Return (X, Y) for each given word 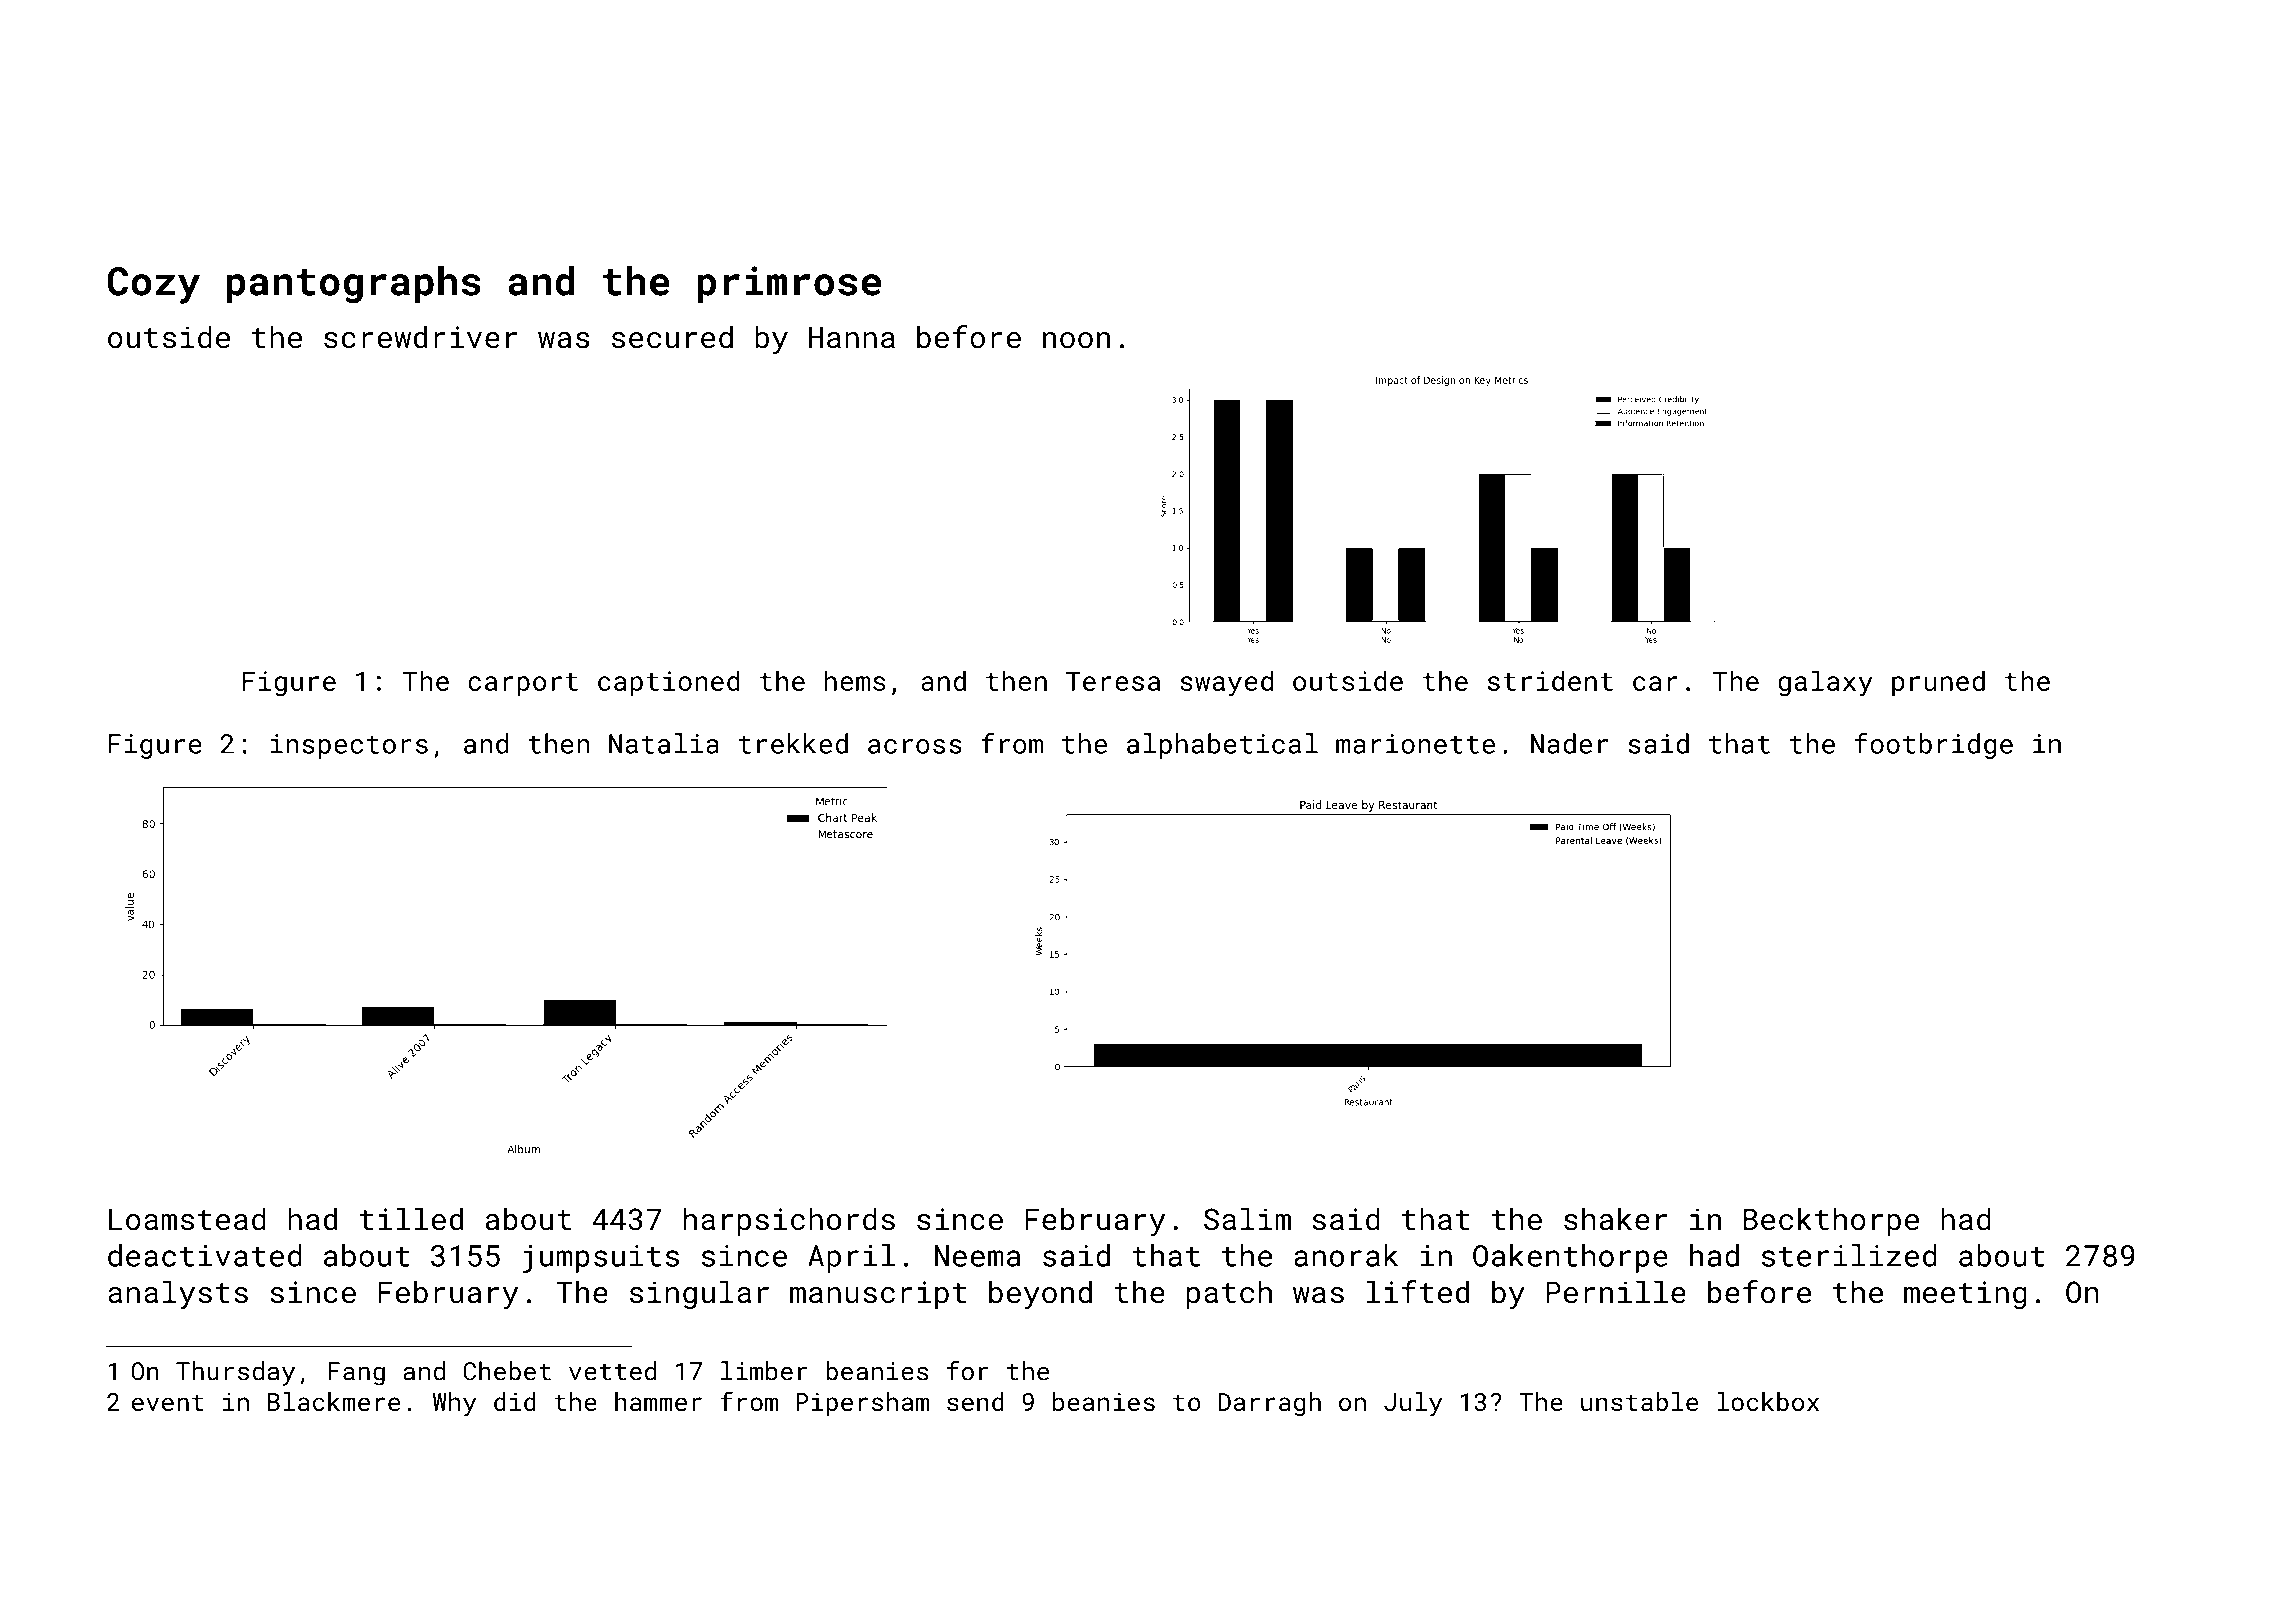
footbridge (1934, 746)
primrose (789, 284)
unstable (1639, 1401)
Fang (356, 1374)
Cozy (154, 285)
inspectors (349, 746)
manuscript (878, 1295)
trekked (793, 743)
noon (1076, 340)
